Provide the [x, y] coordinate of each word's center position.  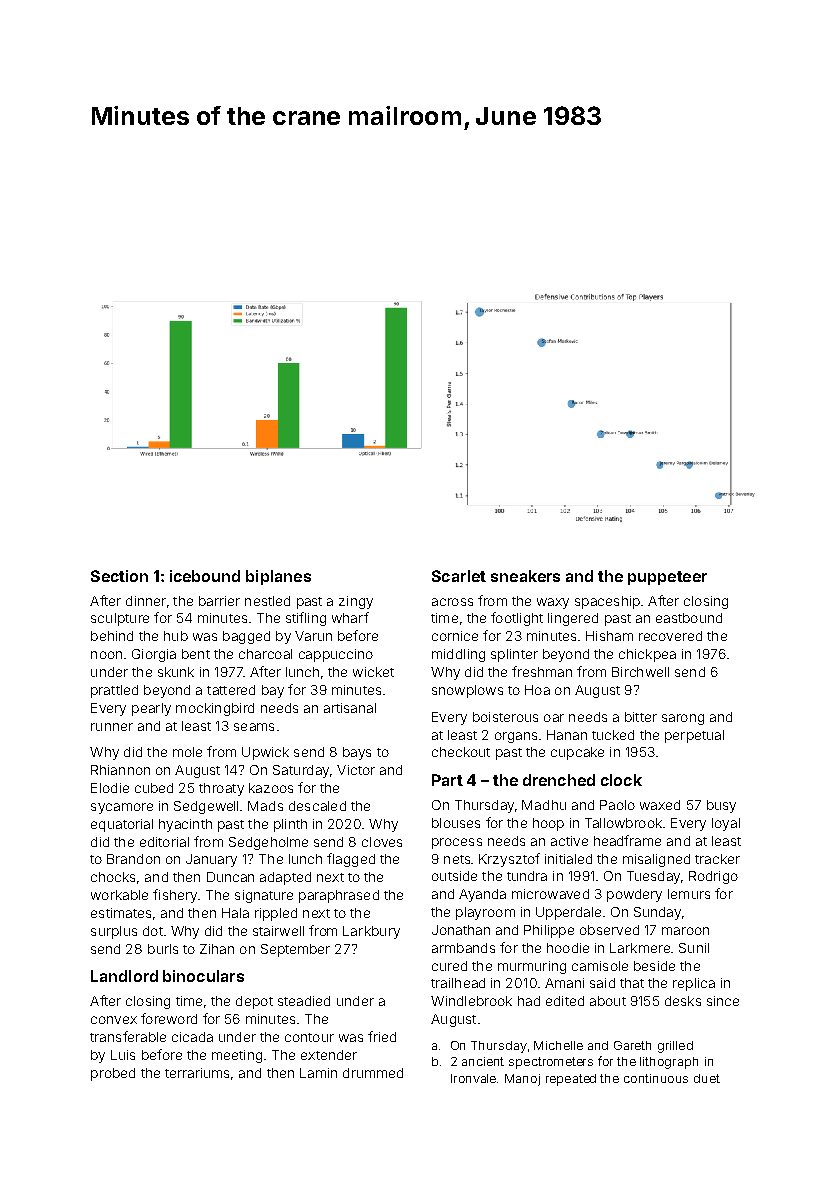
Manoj [522, 1080]
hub [176, 636]
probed [113, 1074]
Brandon [133, 859]
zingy [356, 602]
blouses [456, 823]
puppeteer [667, 578]
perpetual [694, 736]
